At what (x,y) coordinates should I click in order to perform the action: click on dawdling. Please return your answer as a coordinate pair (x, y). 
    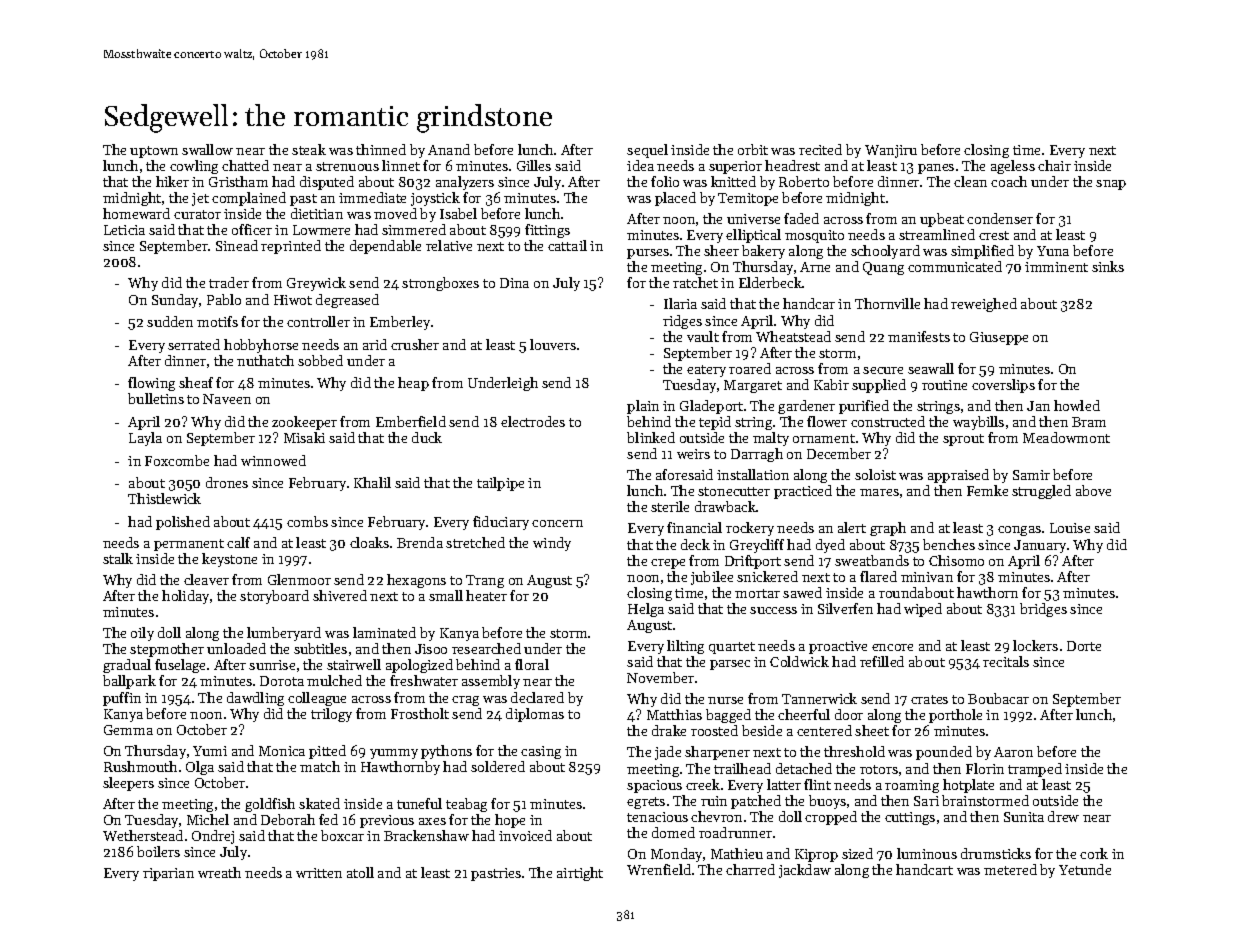
    Looking at the image, I should click on (255, 699).
